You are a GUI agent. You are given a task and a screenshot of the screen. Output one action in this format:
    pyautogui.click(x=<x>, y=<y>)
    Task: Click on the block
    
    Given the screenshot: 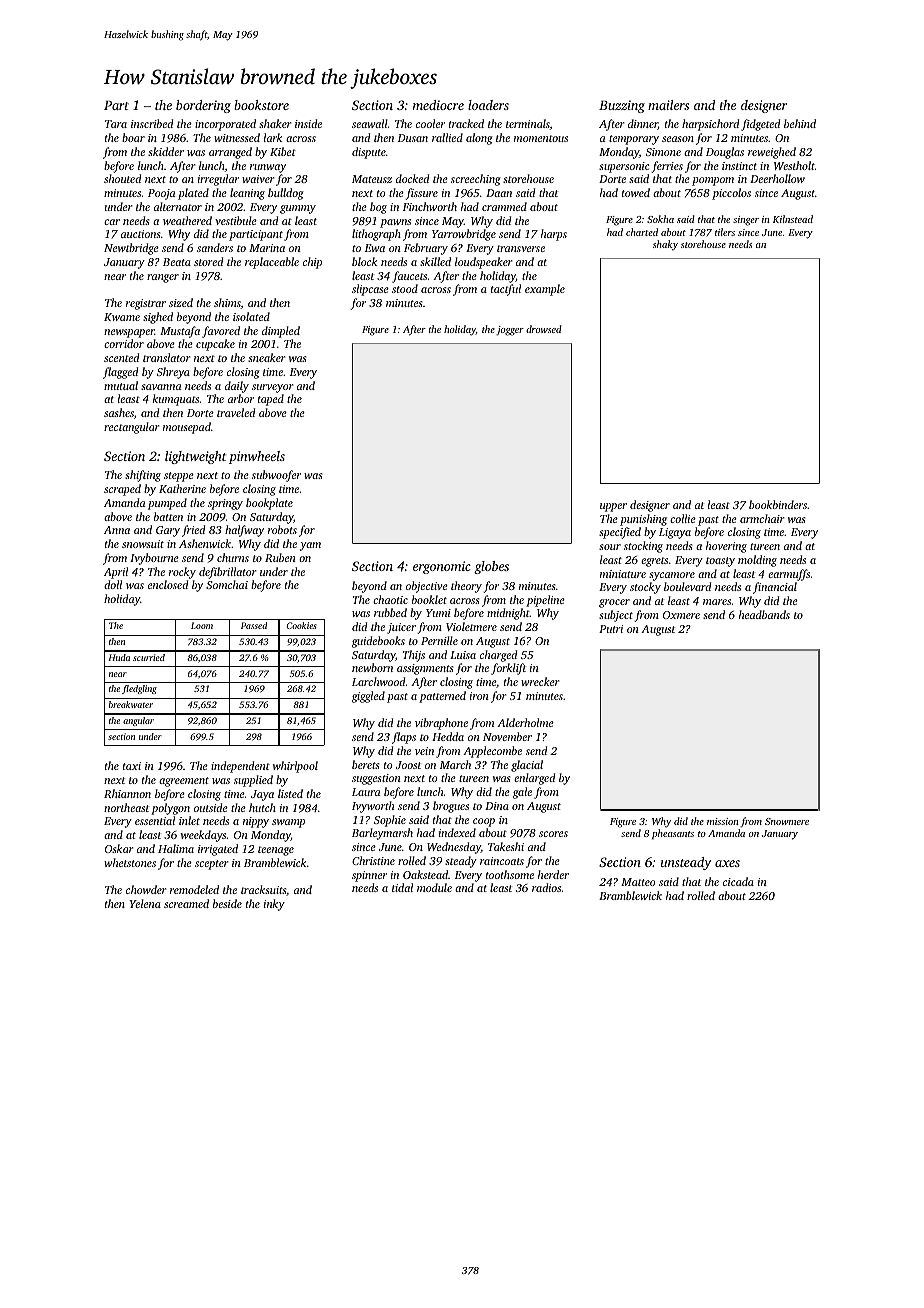 What is the action you would take?
    pyautogui.click(x=364, y=261)
